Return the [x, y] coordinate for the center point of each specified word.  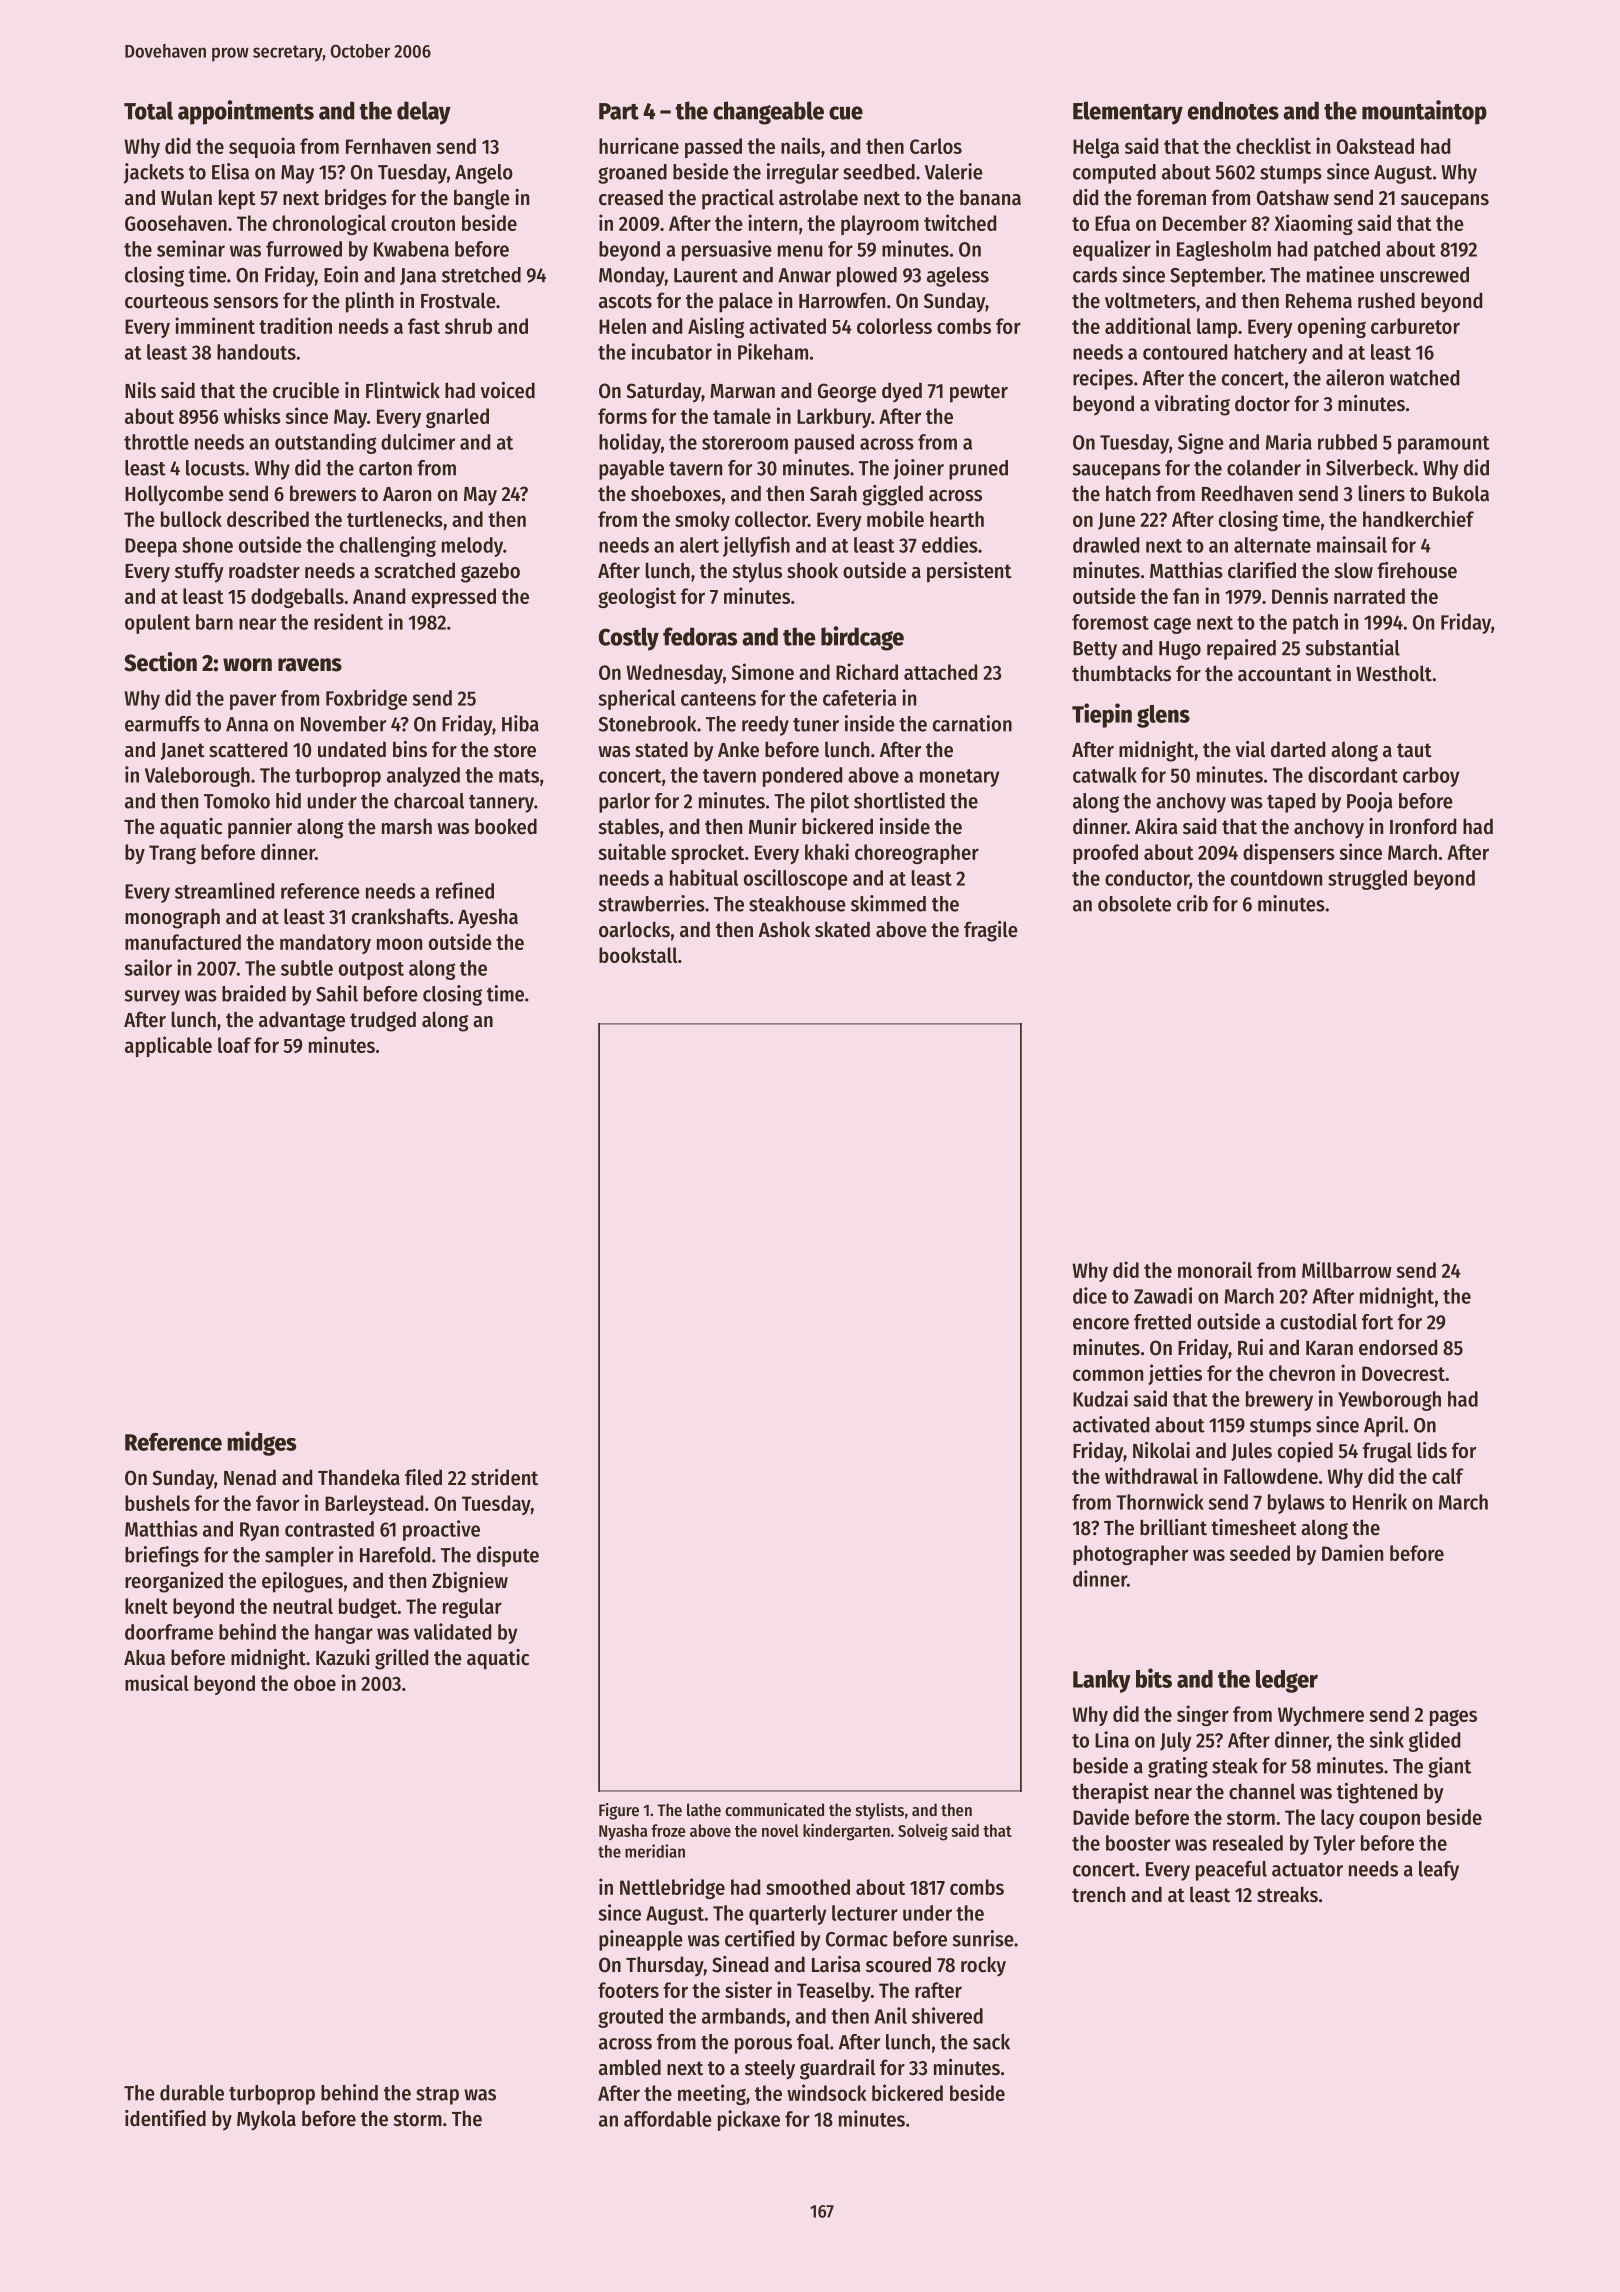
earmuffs [162, 724]
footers [628, 1990]
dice [1090, 1295]
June [1116, 521]
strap [437, 2096]
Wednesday [674, 674]
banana [990, 197]
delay [424, 113]
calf [1448, 1476]
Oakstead [1375, 146]
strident [504, 1477]
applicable [168, 1046]
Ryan [259, 1531]
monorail [1215, 1269]
